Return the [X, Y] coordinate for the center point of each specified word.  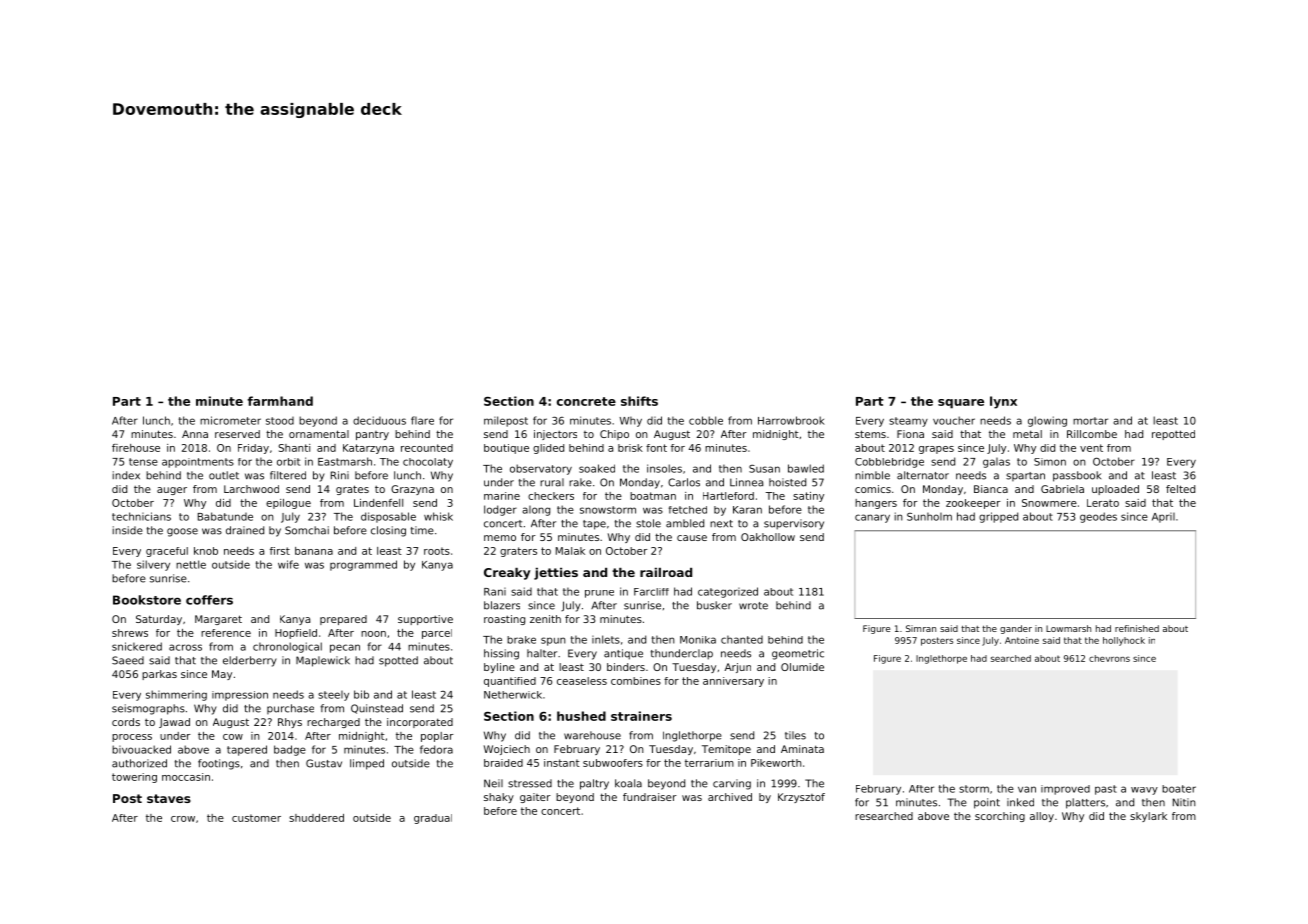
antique [623, 654]
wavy [1144, 791]
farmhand [280, 401]
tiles [795, 735]
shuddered [316, 818]
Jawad [174, 723]
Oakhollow [768, 537]
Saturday [159, 620]
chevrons [1109, 658]
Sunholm [929, 516]
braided [503, 763]
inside [127, 530]
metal [1027, 434]
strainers [641, 716]
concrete [586, 401]
